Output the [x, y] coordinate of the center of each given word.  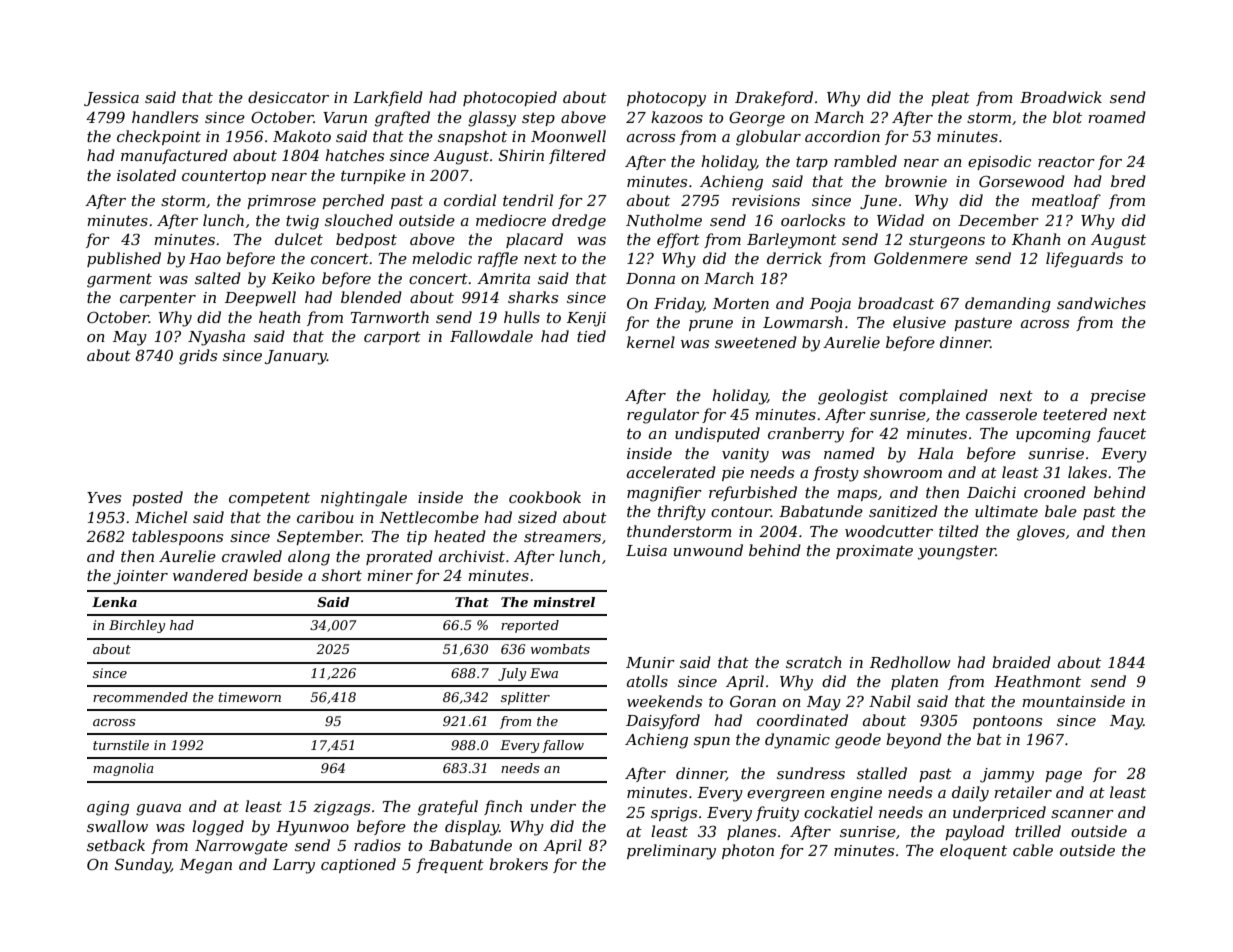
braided [1021, 662]
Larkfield [388, 98]
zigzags [341, 808]
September [319, 537]
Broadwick [1061, 97]
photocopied [510, 98]
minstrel [564, 602]
